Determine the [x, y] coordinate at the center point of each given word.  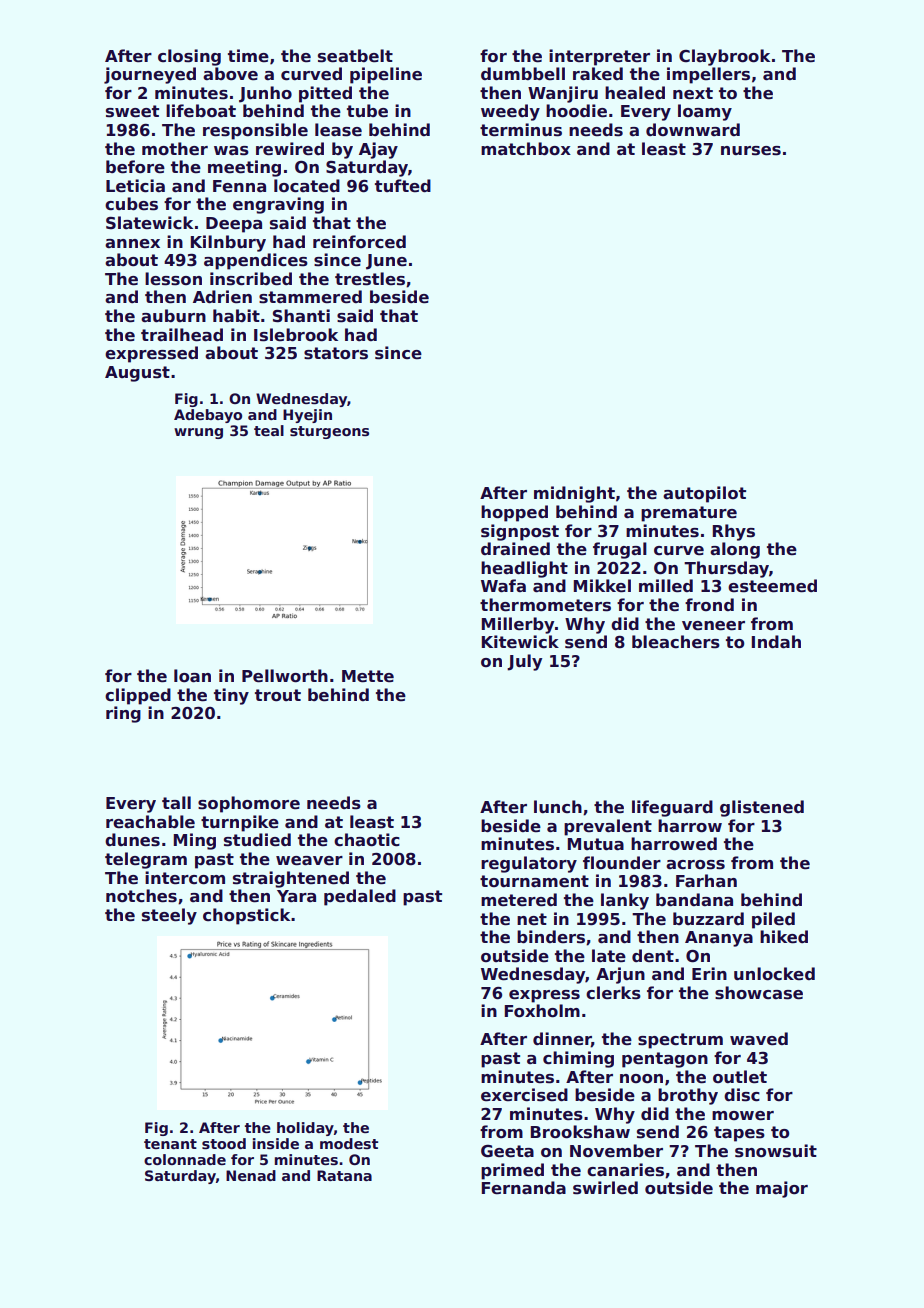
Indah [776, 642]
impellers [708, 75]
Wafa [503, 586]
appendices [256, 261]
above [230, 74]
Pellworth [285, 676]
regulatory [529, 864]
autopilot [704, 494]
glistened [762, 808]
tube [367, 111]
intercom [185, 878]
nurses [751, 151]
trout [278, 695]
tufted [403, 186]
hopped [514, 513]
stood [224, 1143]
